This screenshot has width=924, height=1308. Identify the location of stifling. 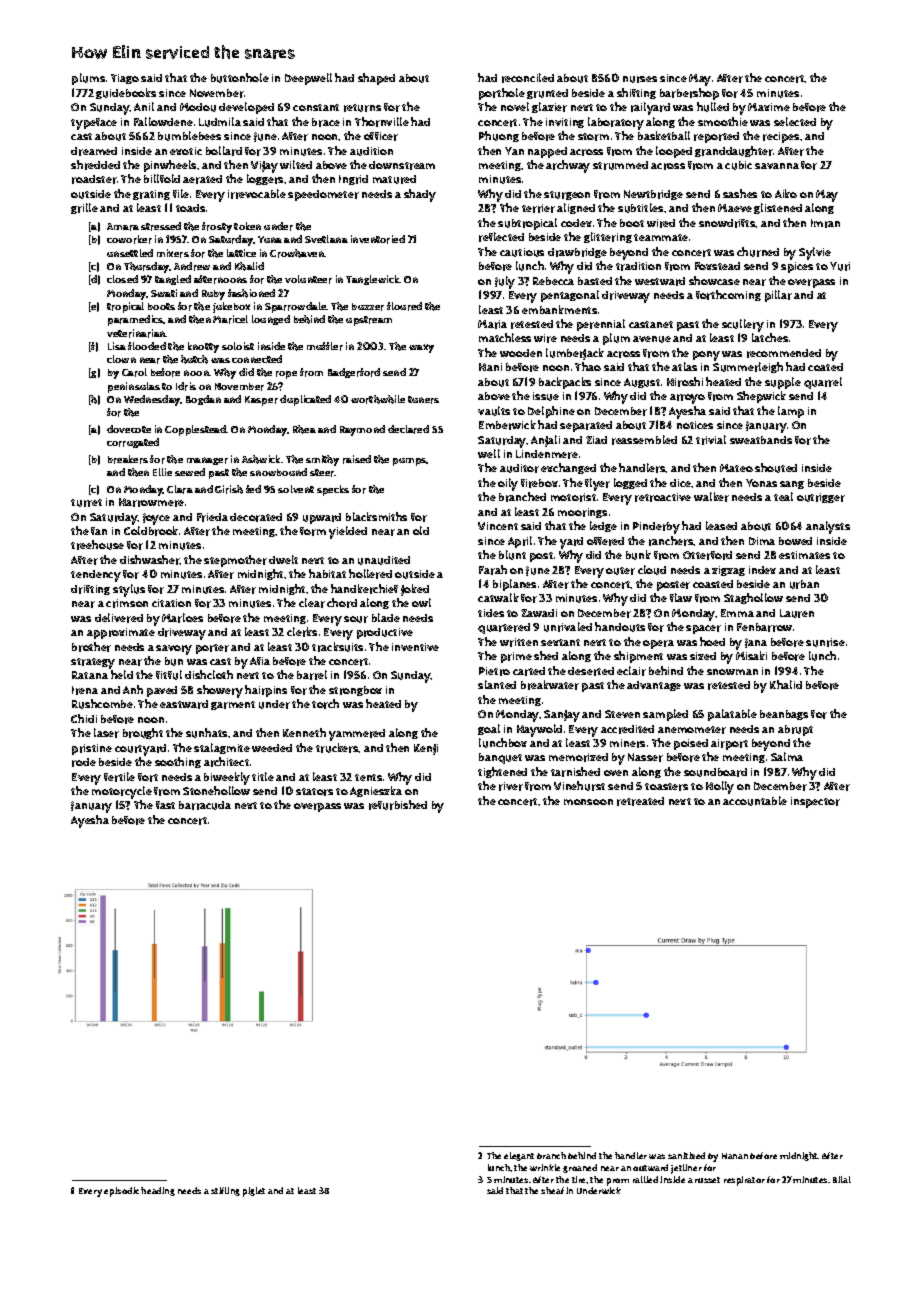
(225, 1191).
